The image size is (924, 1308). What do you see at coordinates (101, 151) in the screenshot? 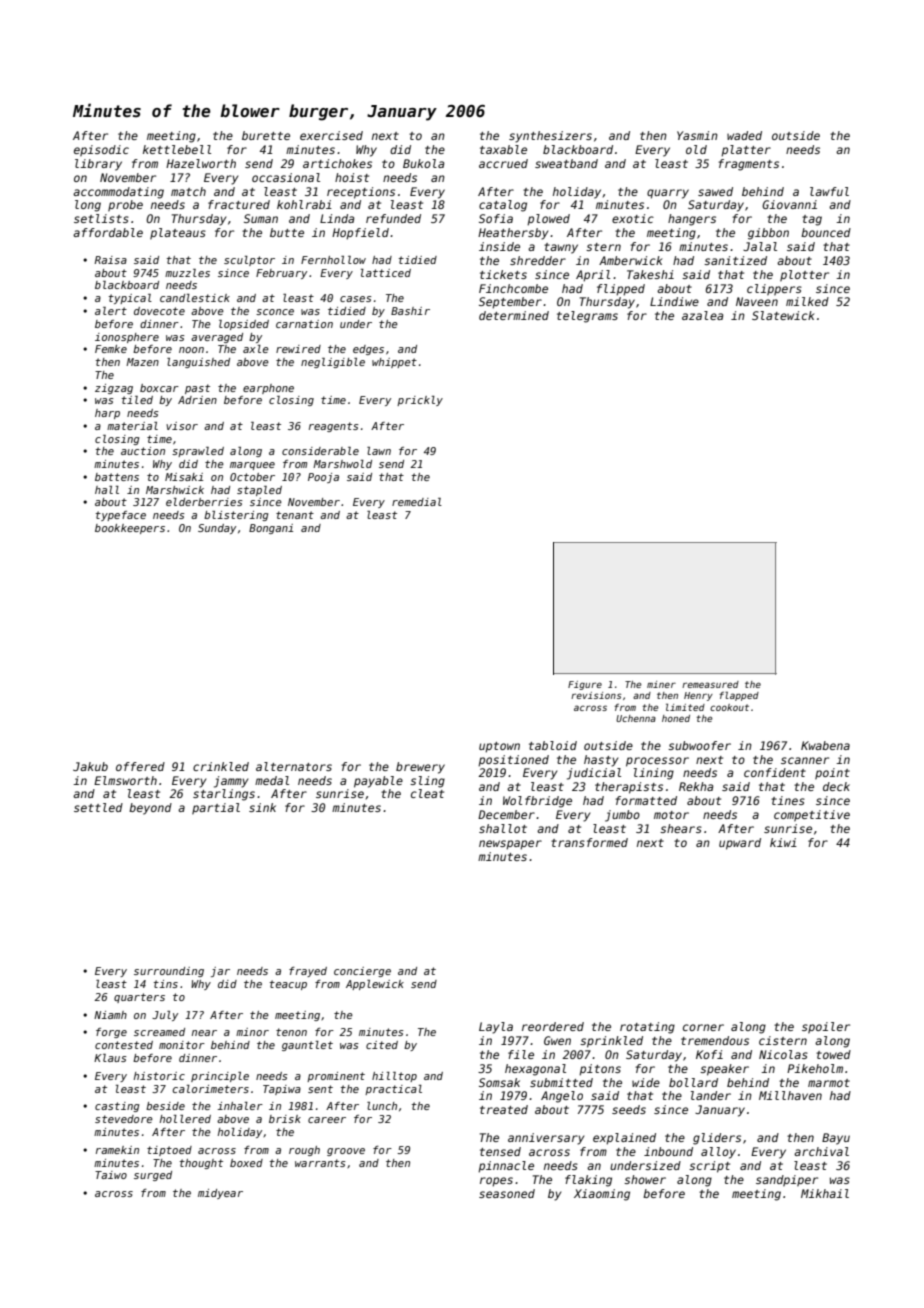
I see `episodic` at bounding box center [101, 151].
